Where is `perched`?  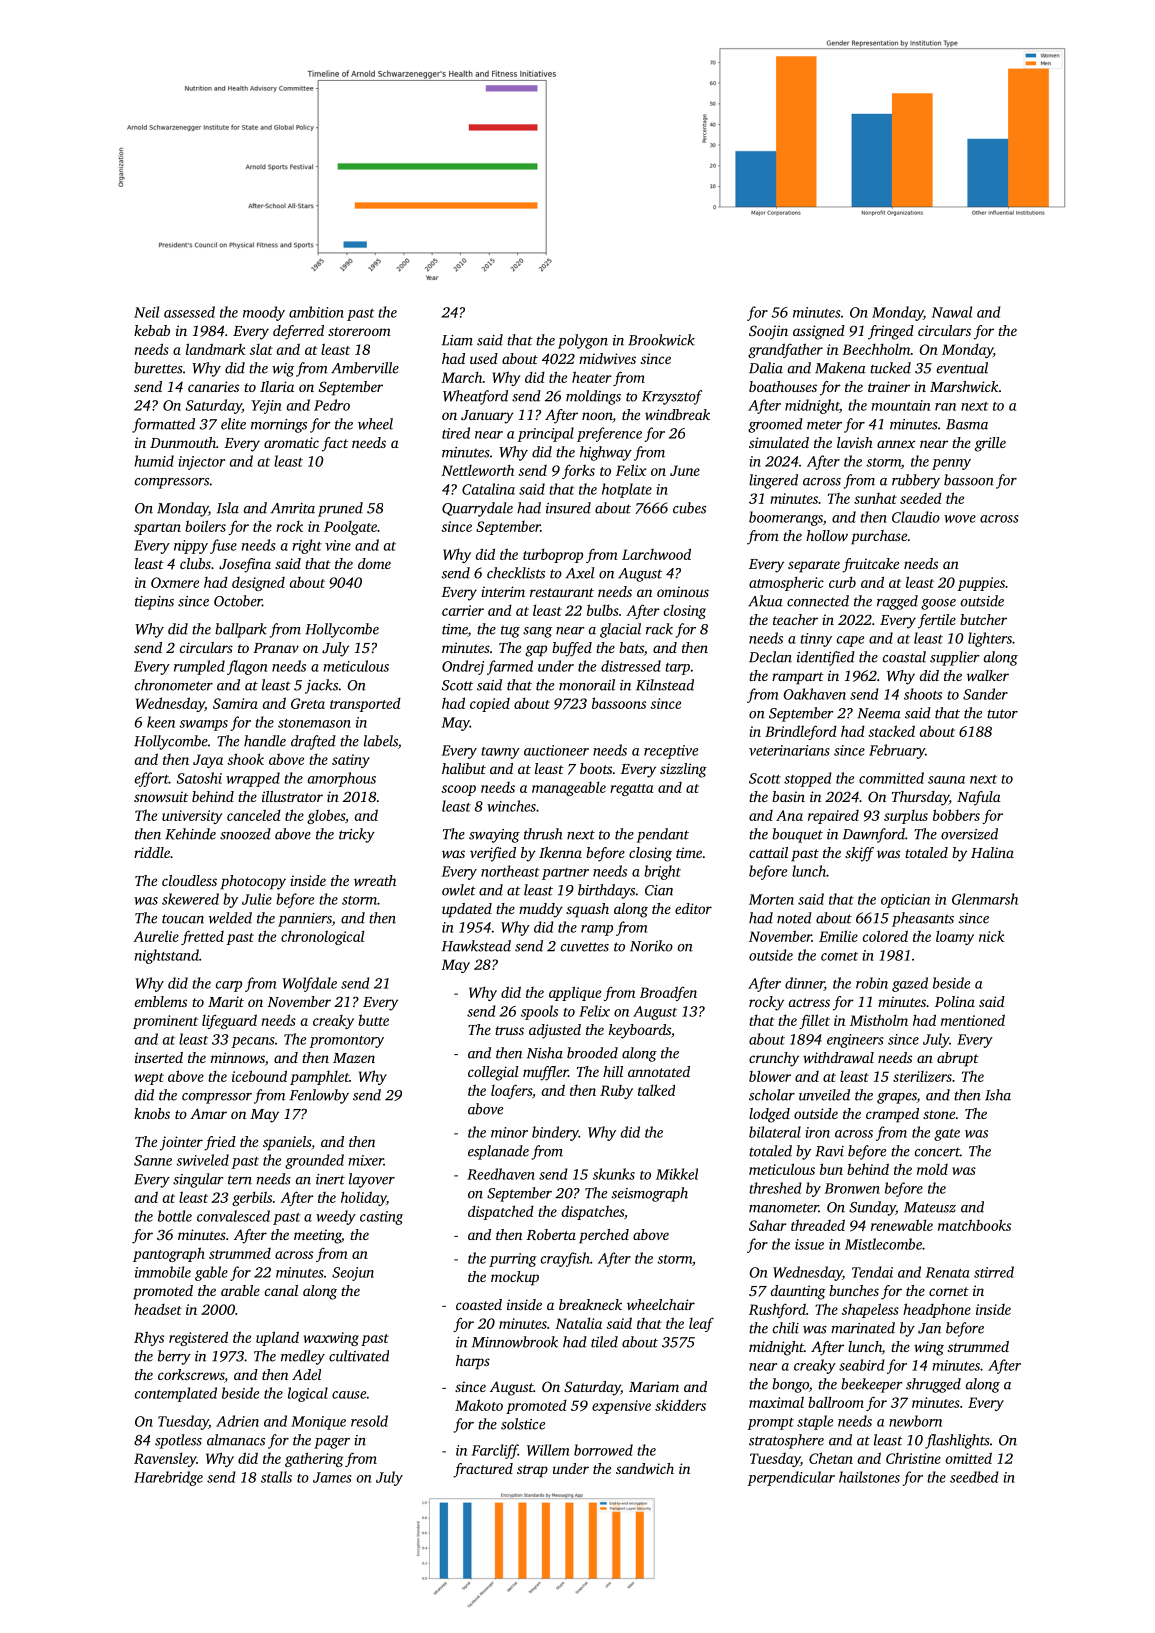
perched is located at coordinates (604, 1236).
